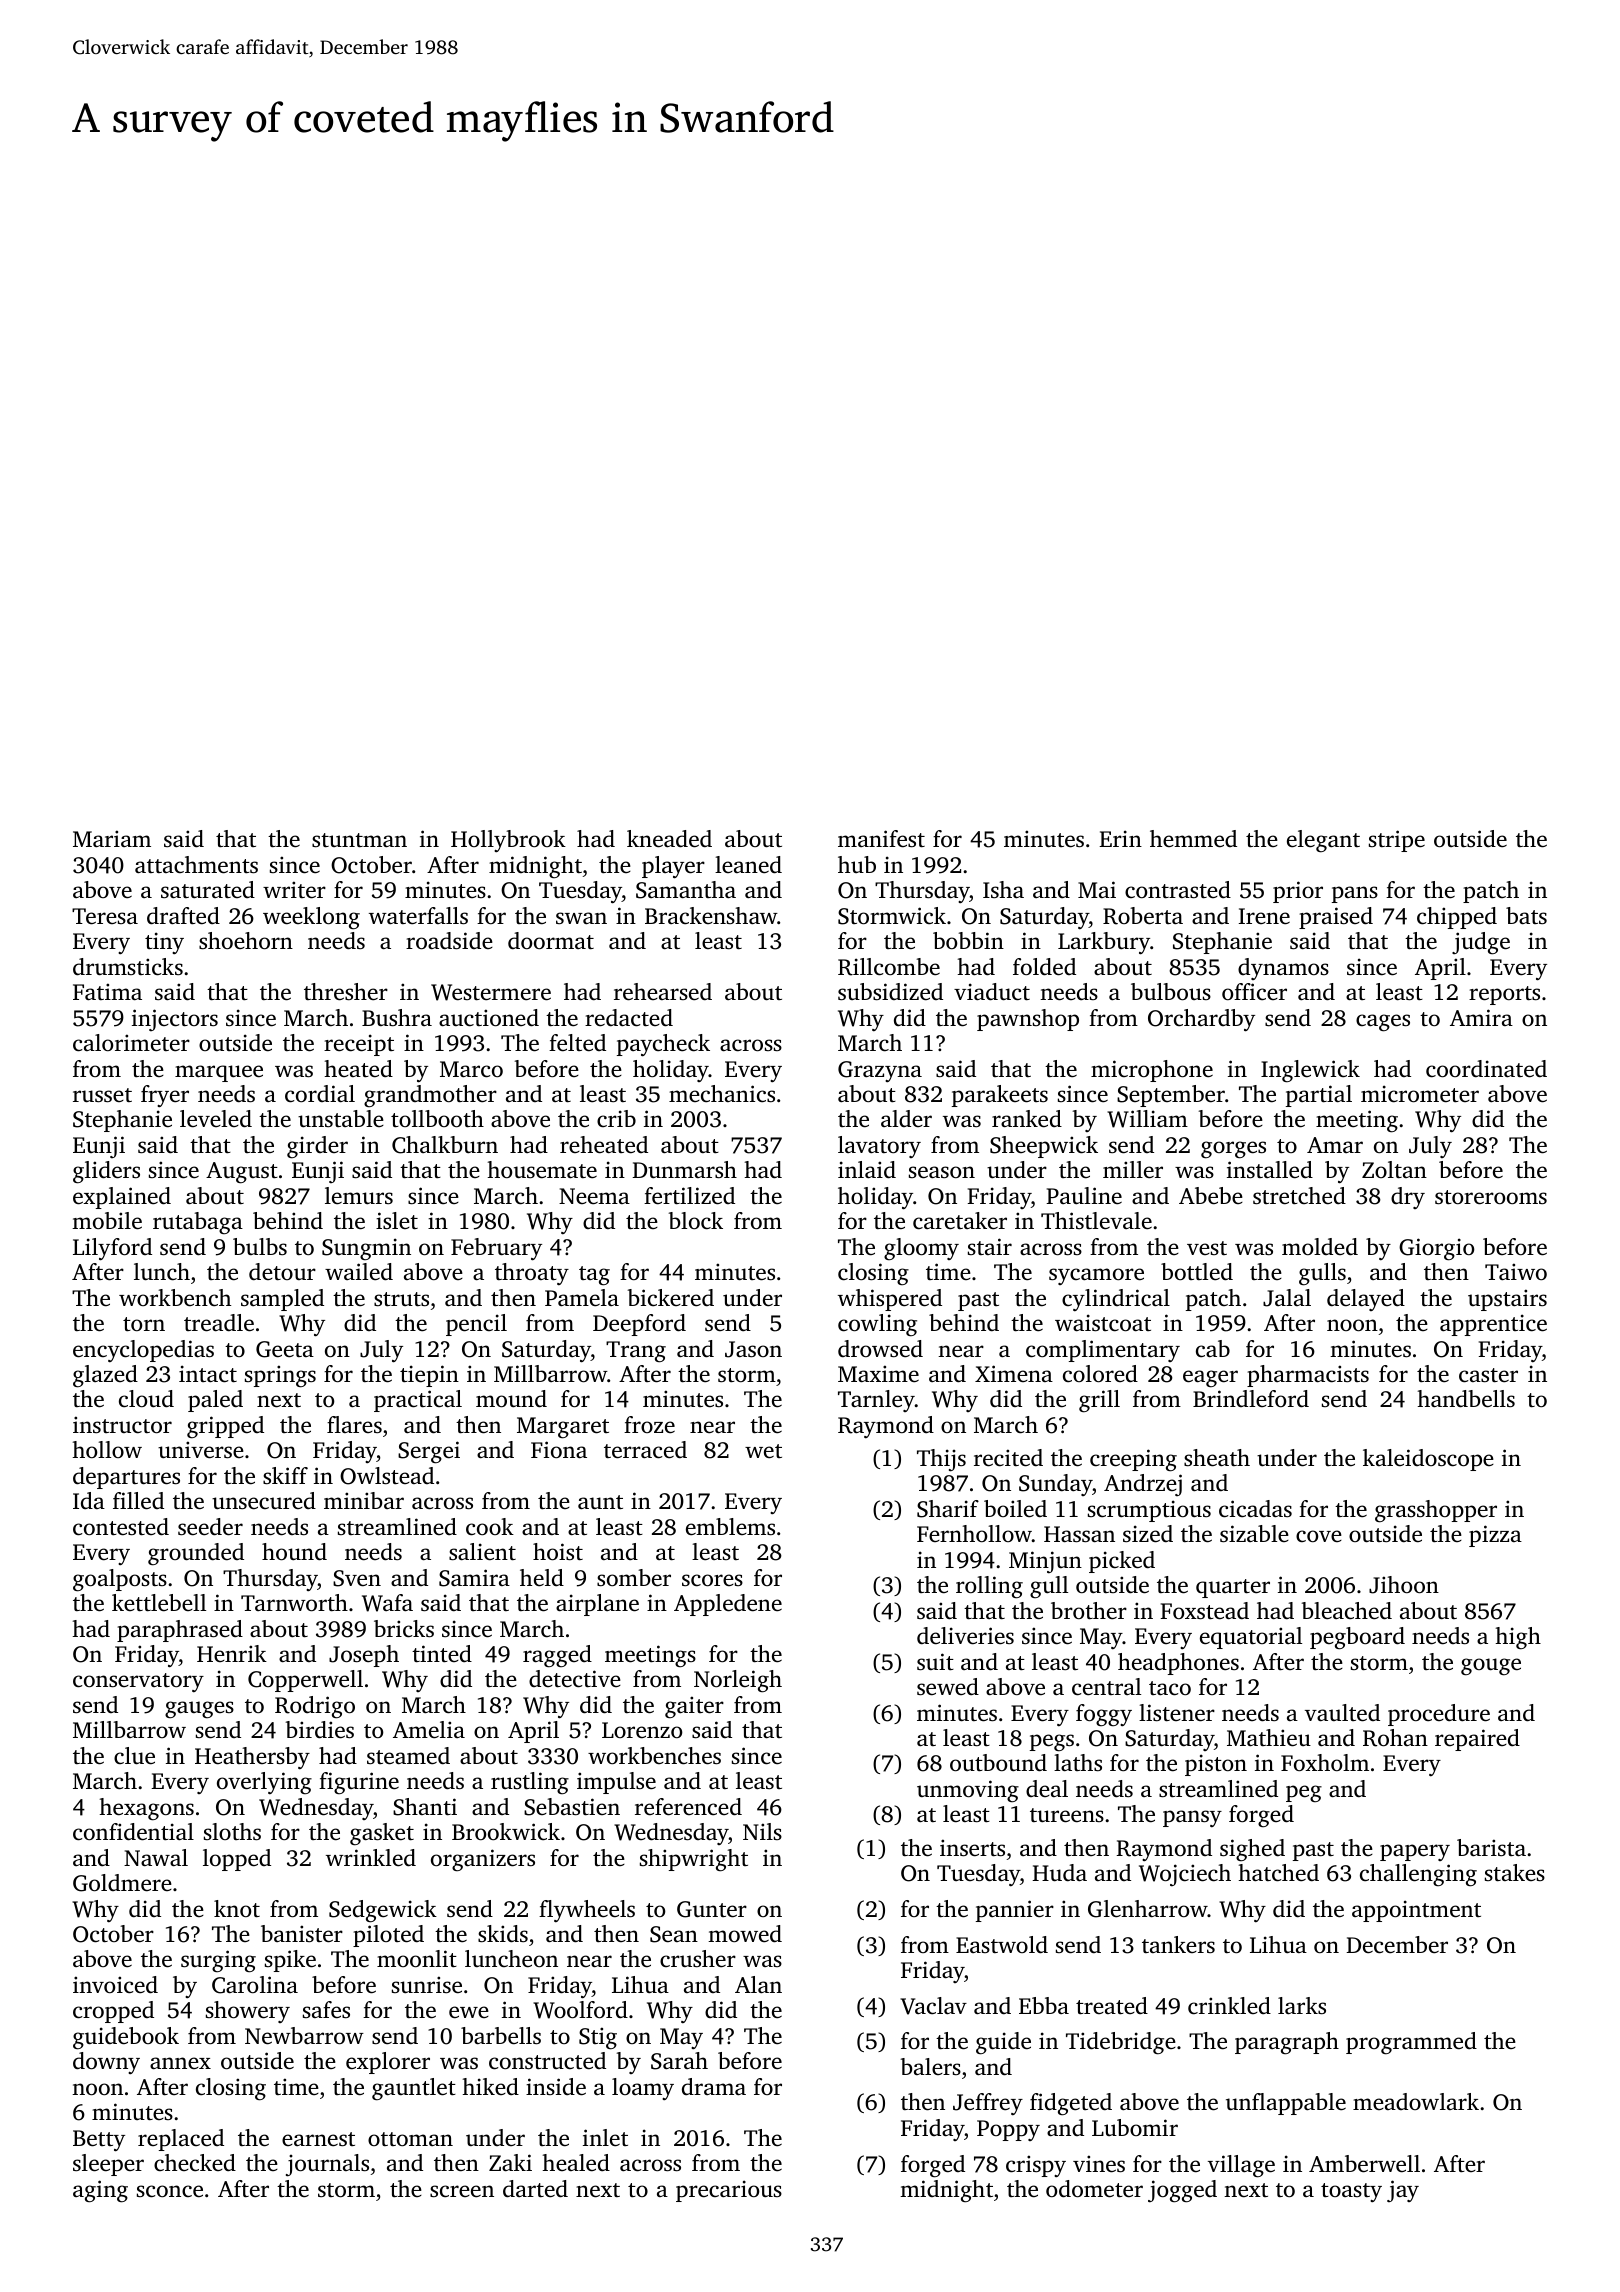  Describe the element at coordinates (1255, 1509) in the page. I see `cicadas` at that location.
